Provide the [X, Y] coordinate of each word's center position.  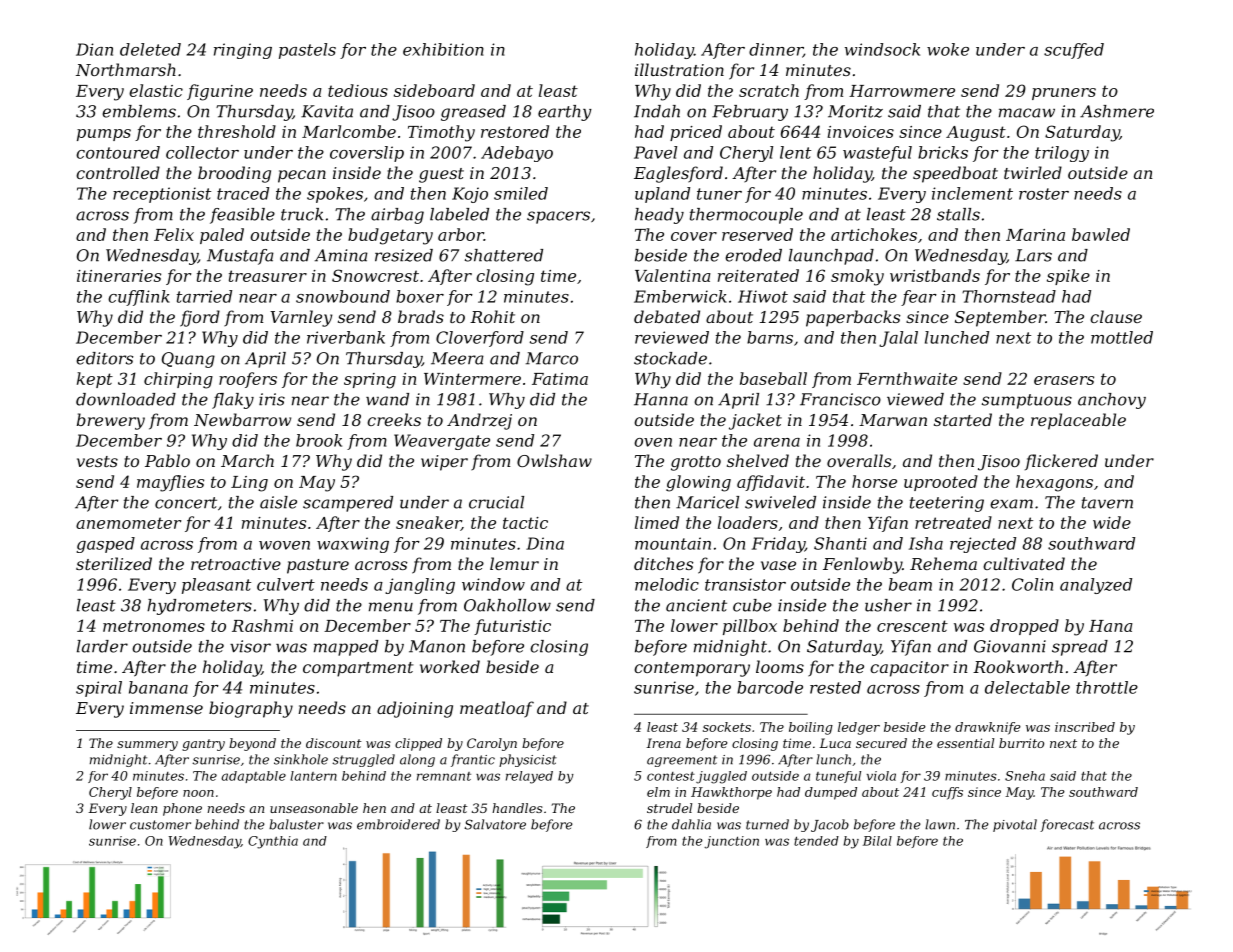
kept [95, 380]
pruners [1064, 94]
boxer [420, 296]
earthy [565, 113]
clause [1116, 316]
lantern [313, 776]
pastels [307, 51]
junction [731, 842]
